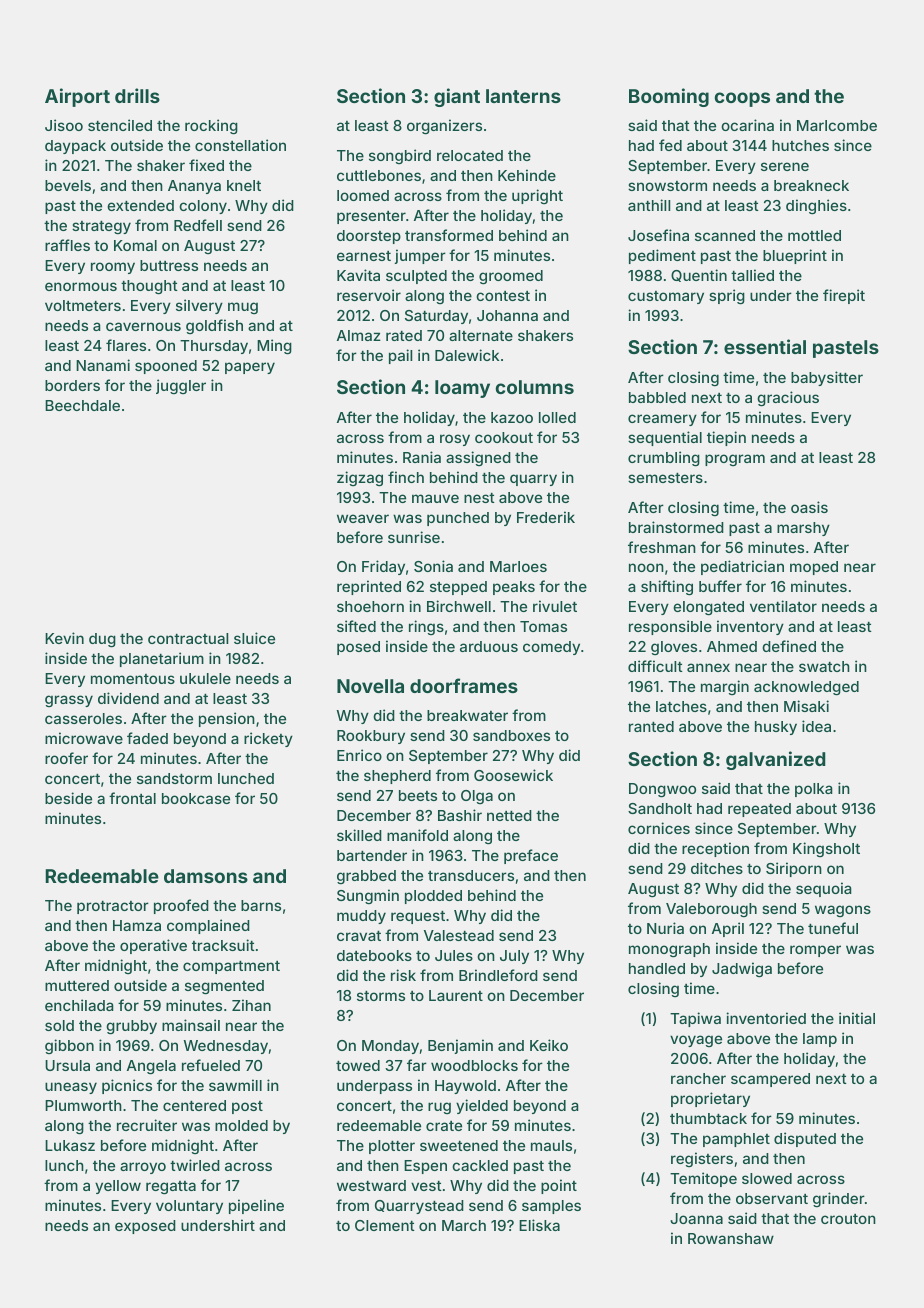 The height and width of the screenshot is (1308, 924). Describe the element at coordinates (254, 638) in the screenshot. I see `sluice` at that location.
